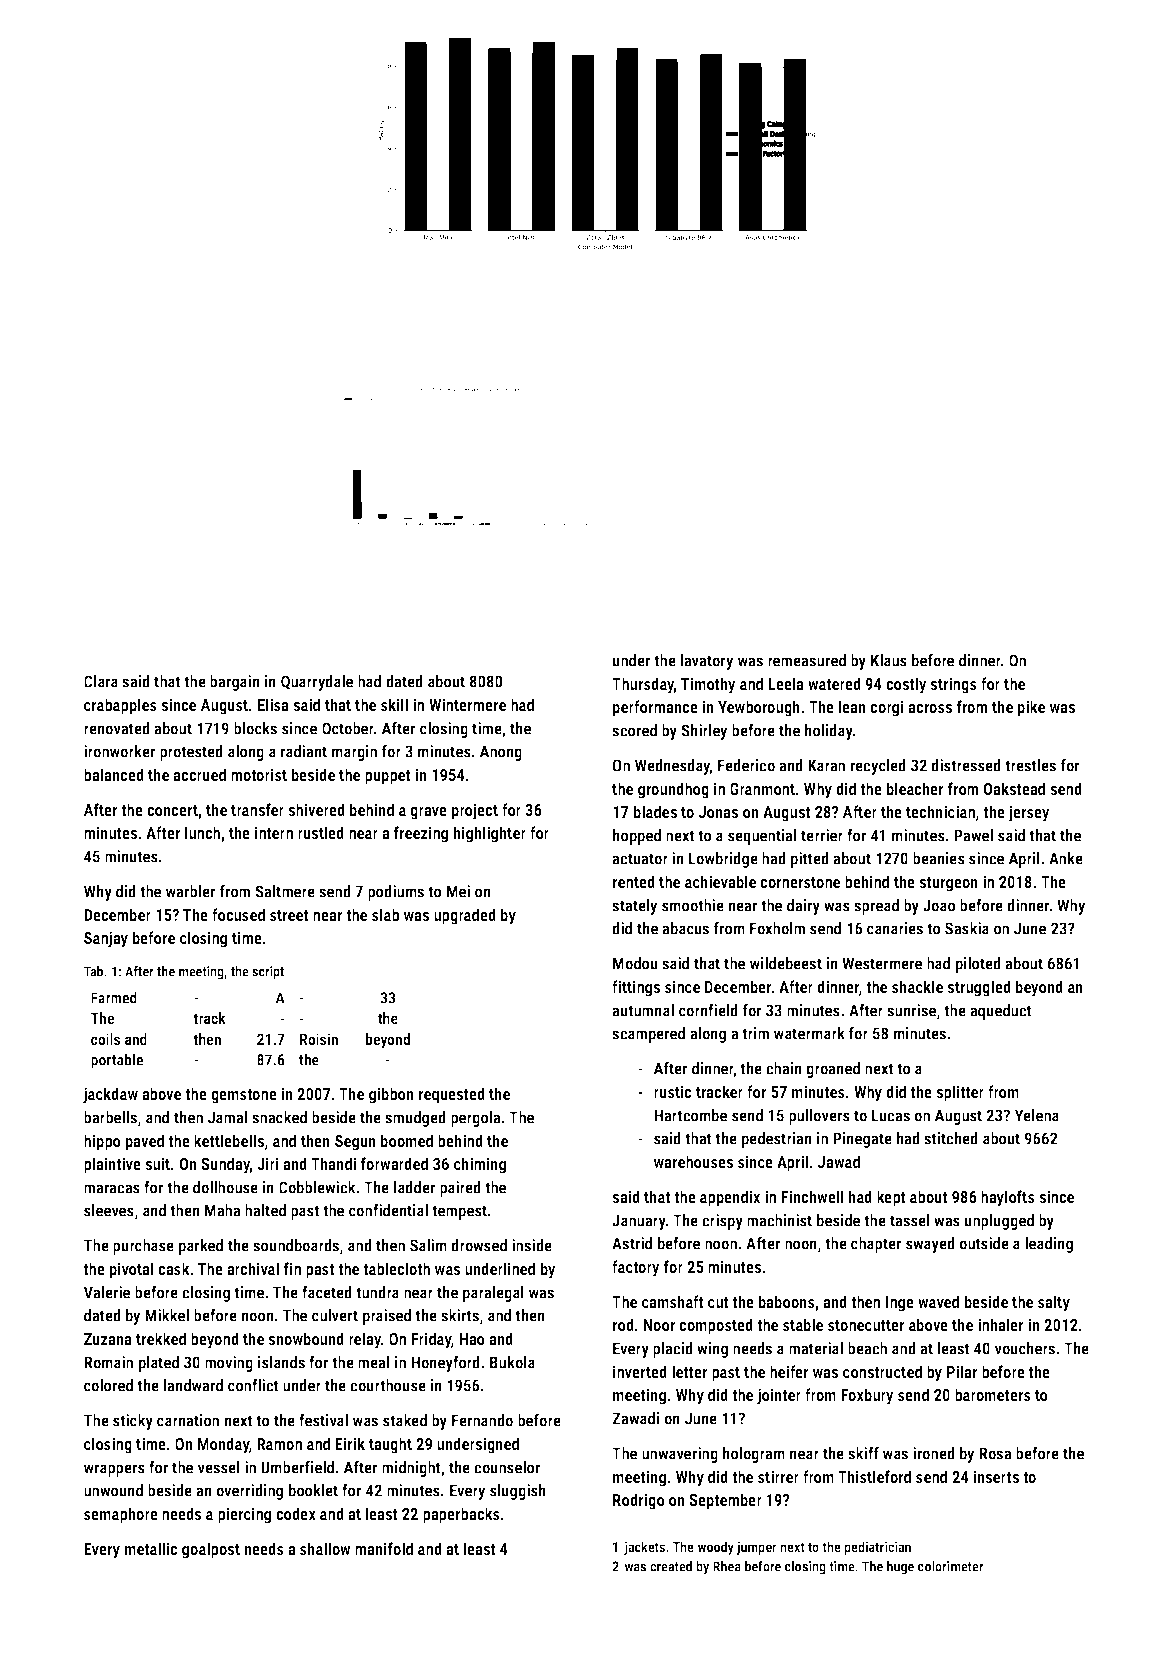  Describe the element at coordinates (967, 928) in the screenshot. I see `Saskia` at that location.
